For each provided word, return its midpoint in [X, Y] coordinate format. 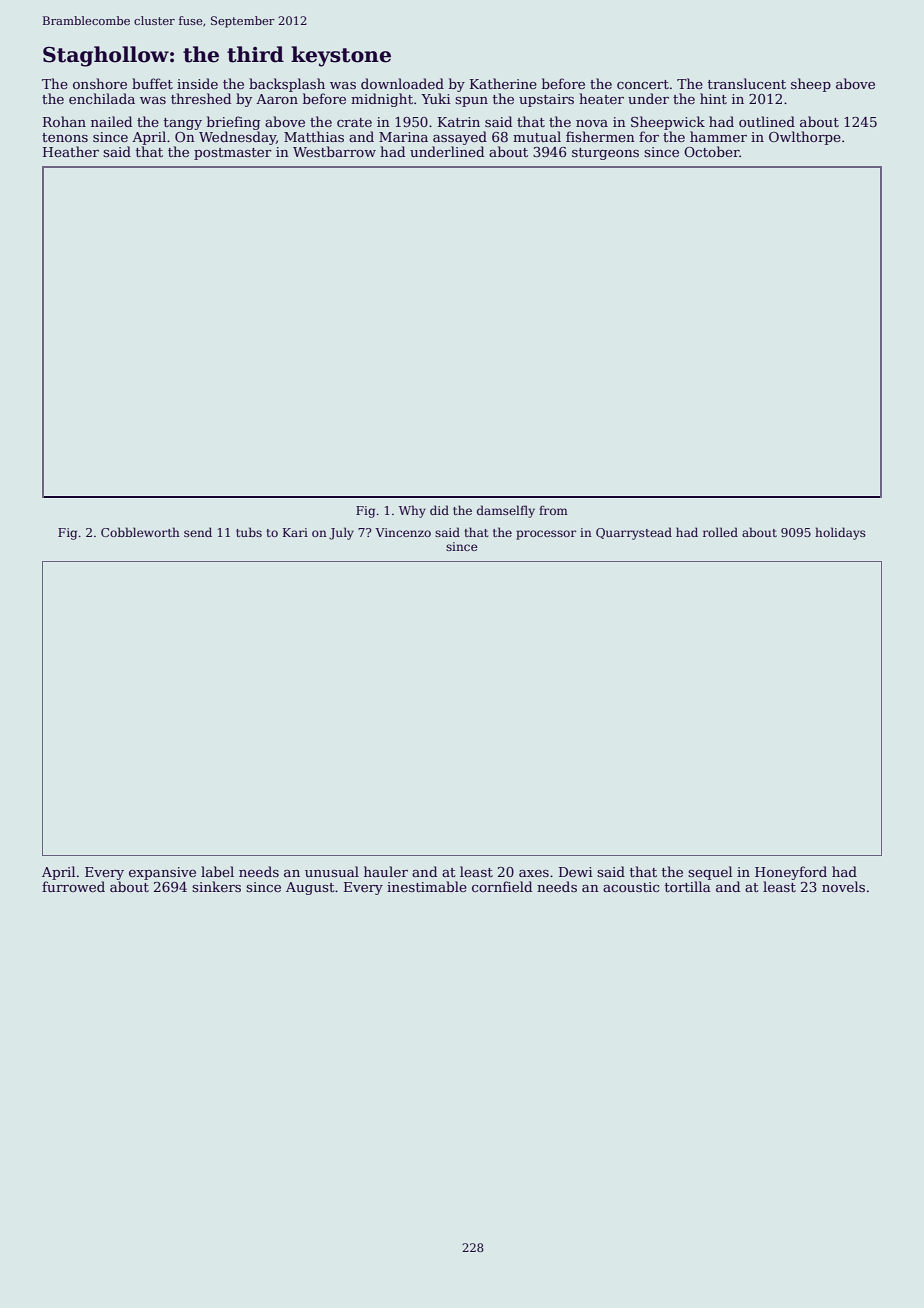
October [712, 151]
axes [534, 873]
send [198, 532]
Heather [71, 151]
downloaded [402, 83]
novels [843, 886]
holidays [840, 533]
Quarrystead [634, 533]
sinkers [216, 886]
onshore [100, 83]
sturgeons [605, 154]
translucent [747, 83]
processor [546, 535]
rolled [720, 532]
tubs [249, 532]
